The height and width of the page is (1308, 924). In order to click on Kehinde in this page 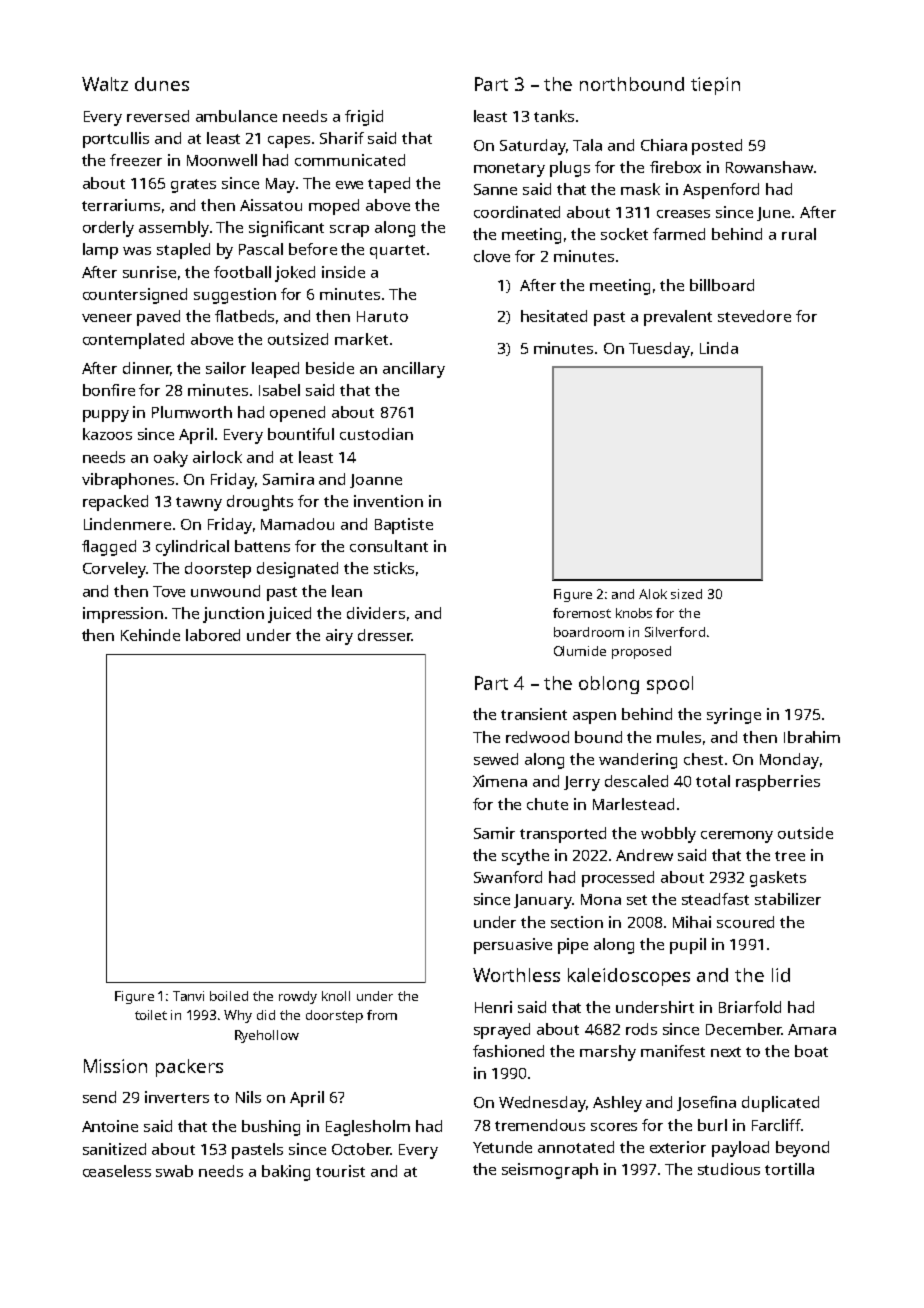, I will do `click(150, 635)`.
